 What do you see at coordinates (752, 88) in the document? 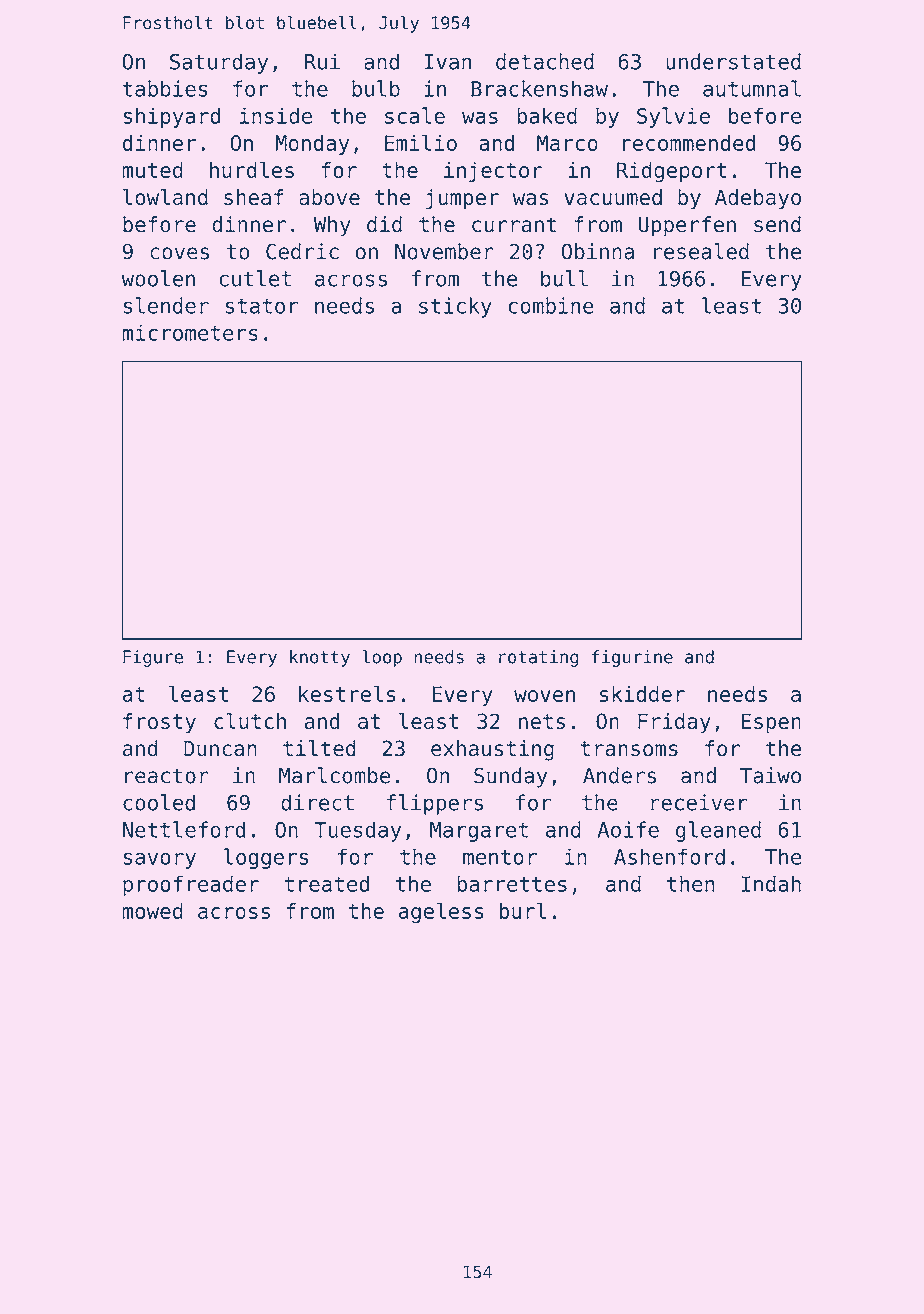
I see `autumnal` at bounding box center [752, 88].
